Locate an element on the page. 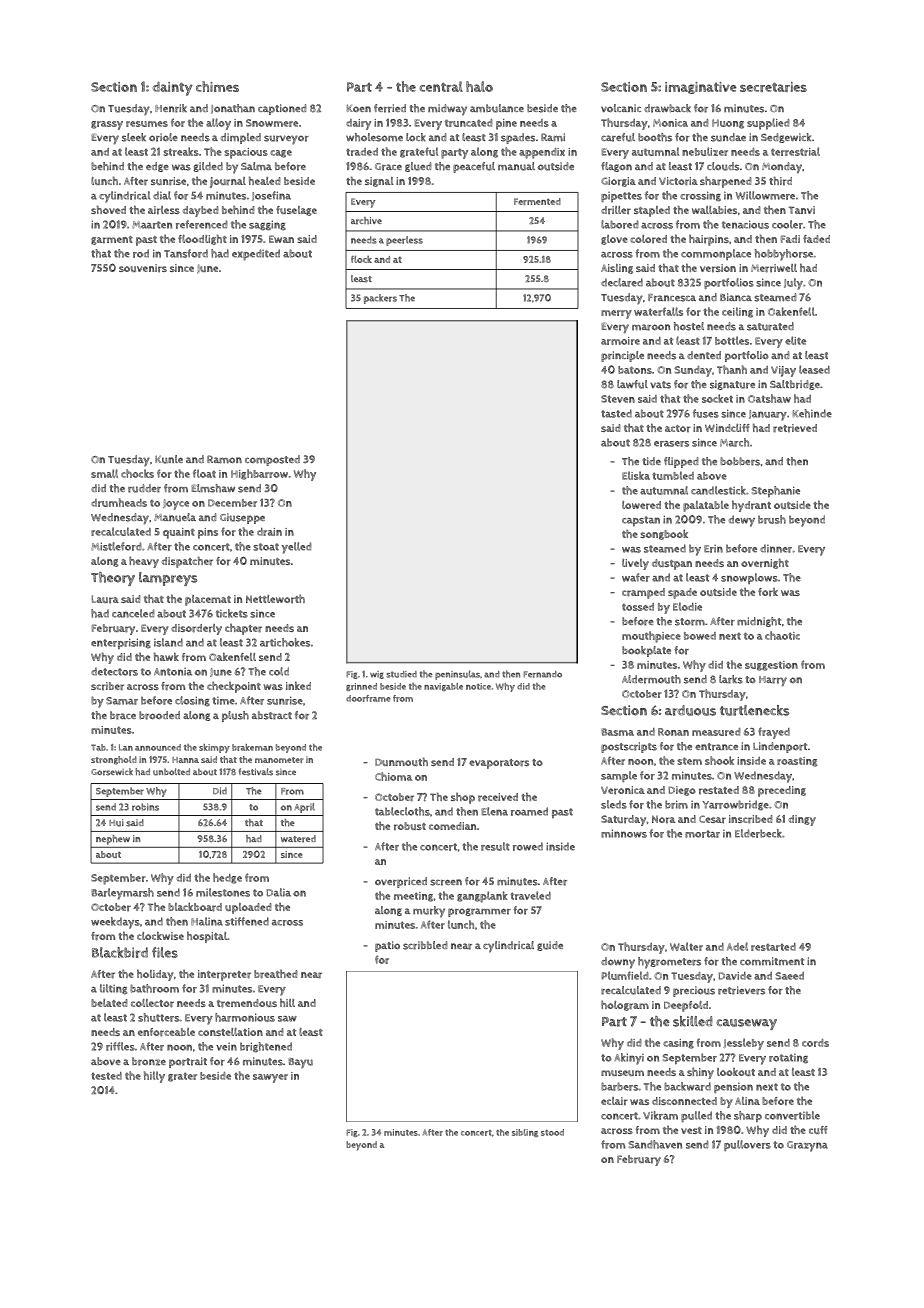 This image has width=924, height=1308. Snowmere is located at coordinates (272, 123).
